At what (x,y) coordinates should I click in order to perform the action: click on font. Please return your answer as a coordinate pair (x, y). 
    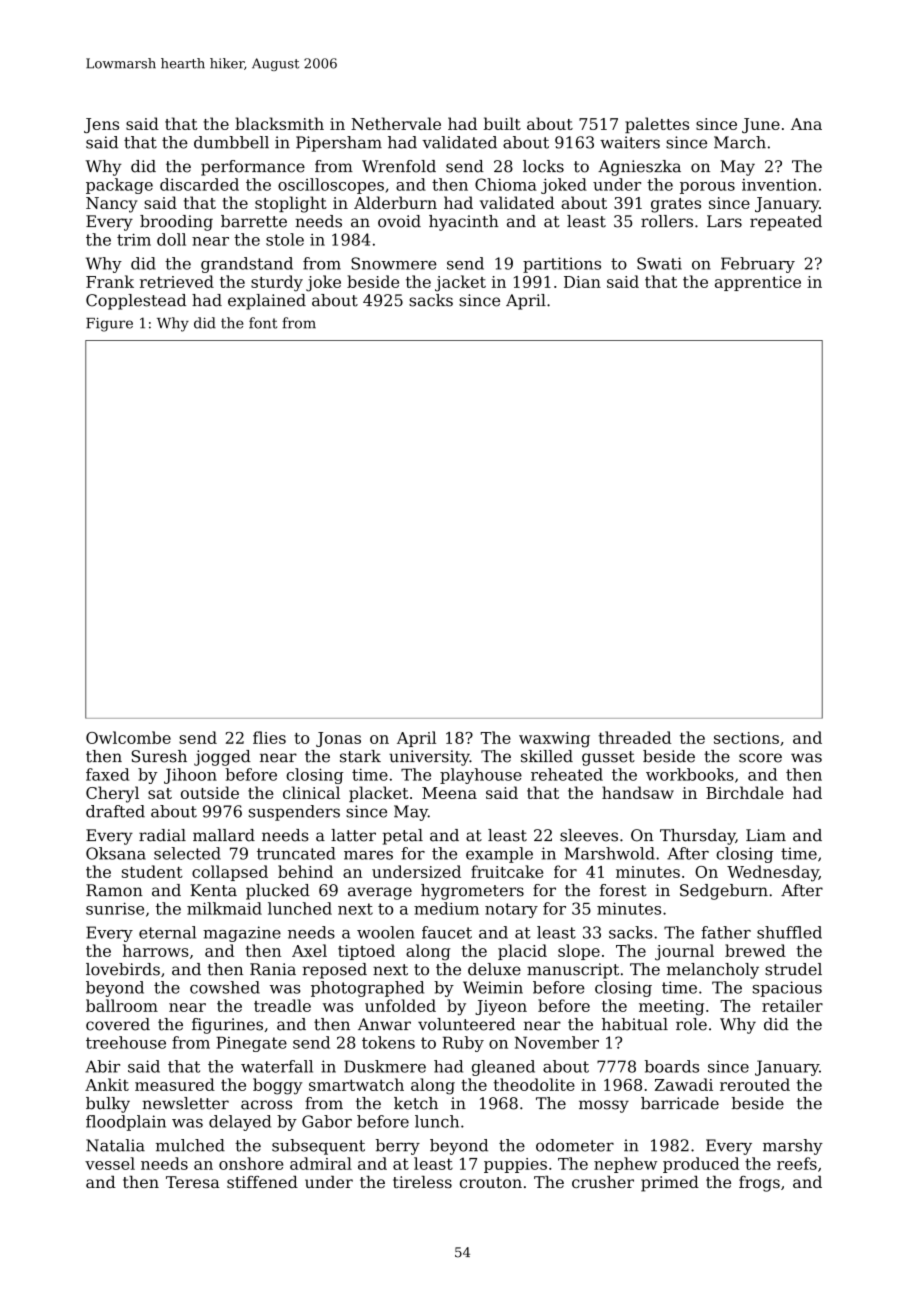
    Looking at the image, I should click on (263, 323).
